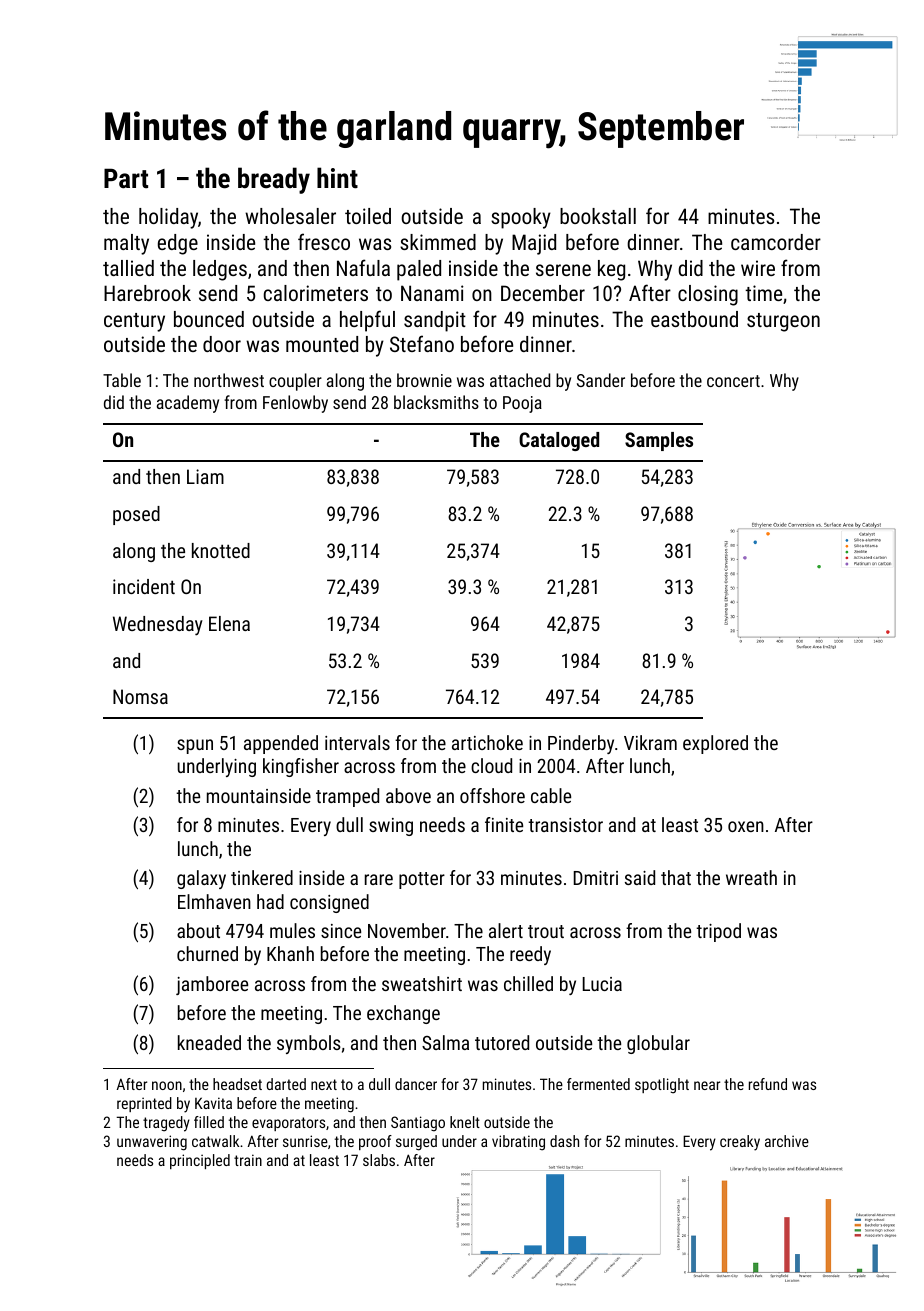 This screenshot has width=924, height=1311. Describe the element at coordinates (715, 744) in the screenshot. I see `explored` at that location.
